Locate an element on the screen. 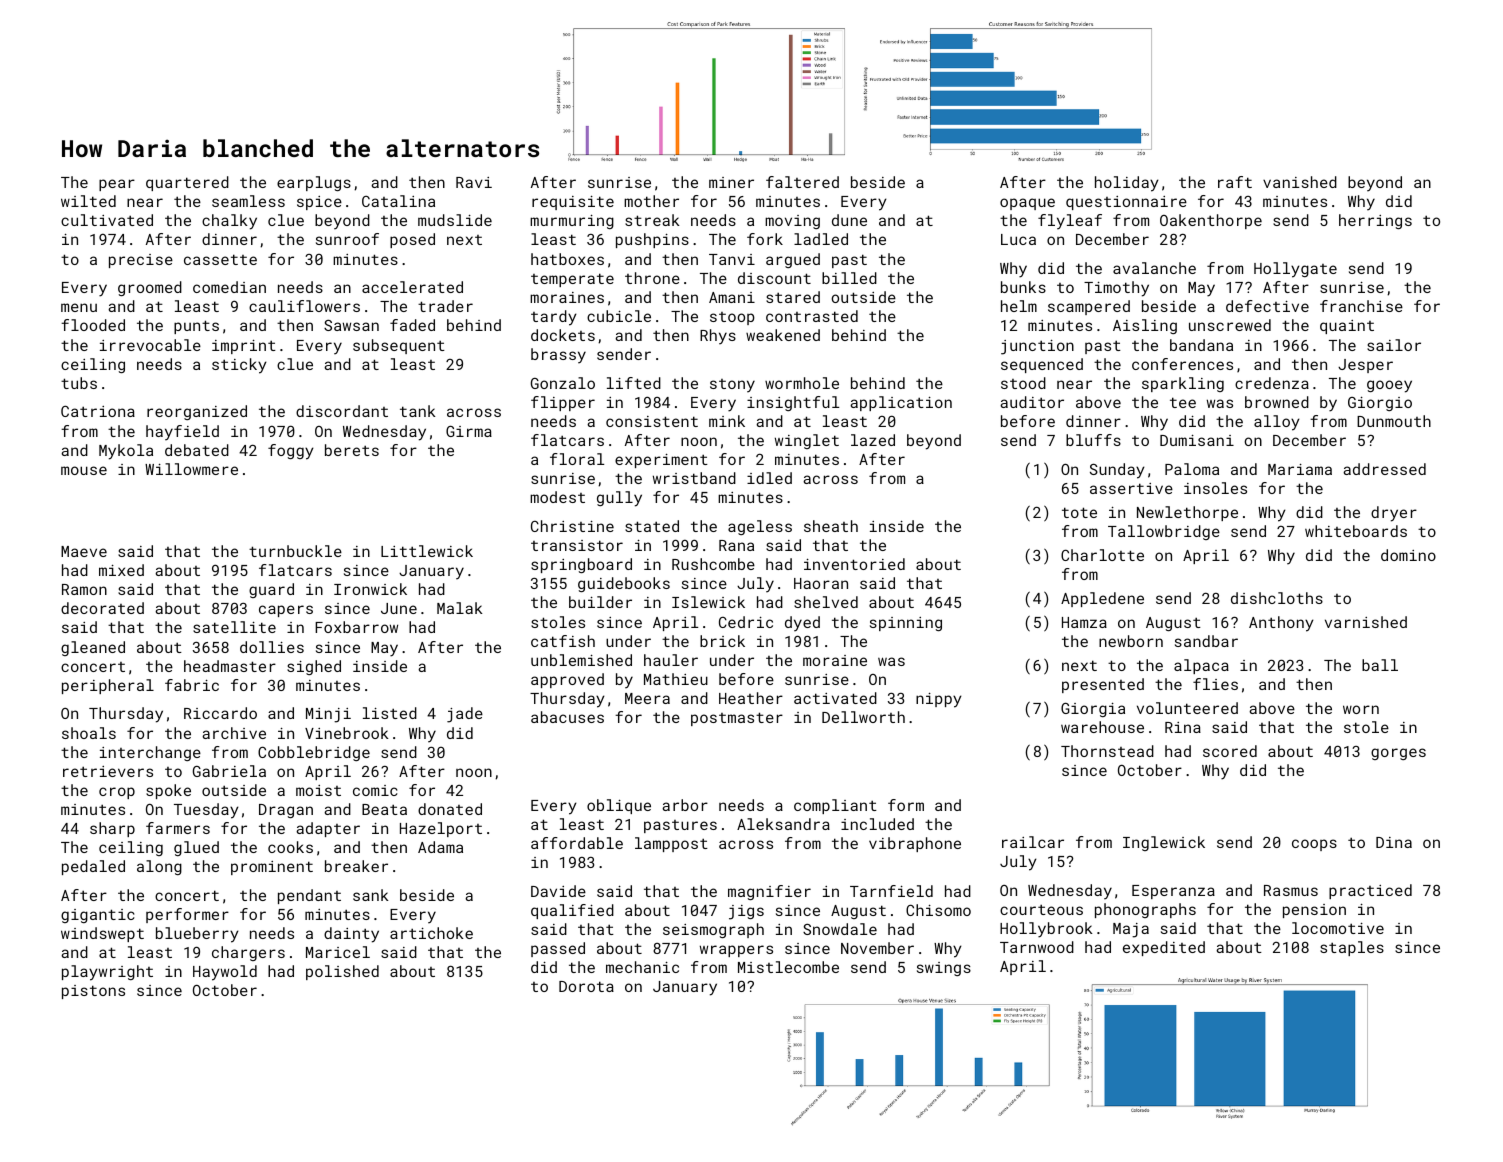 The image size is (1503, 1162). jade is located at coordinates (465, 715).
